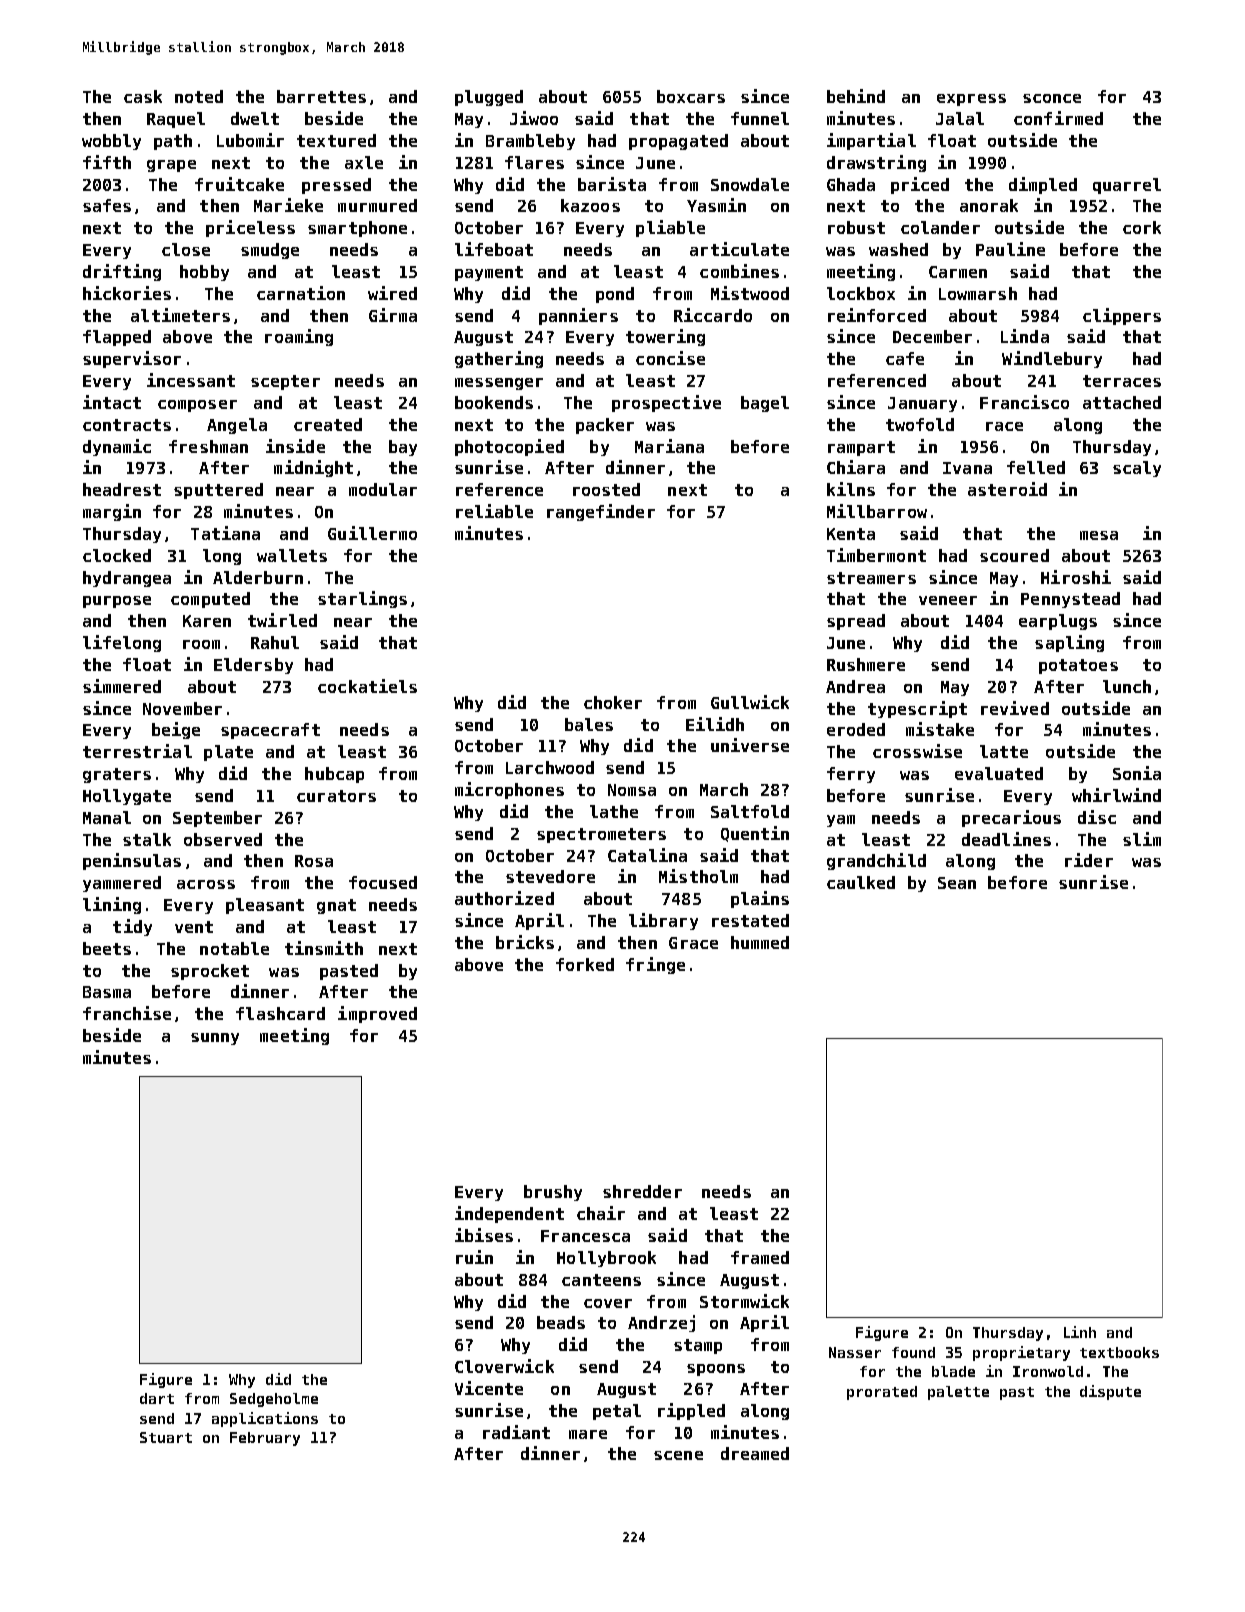 The image size is (1245, 1612). Describe the element at coordinates (716, 1370) in the screenshot. I see `spoons` at that location.
